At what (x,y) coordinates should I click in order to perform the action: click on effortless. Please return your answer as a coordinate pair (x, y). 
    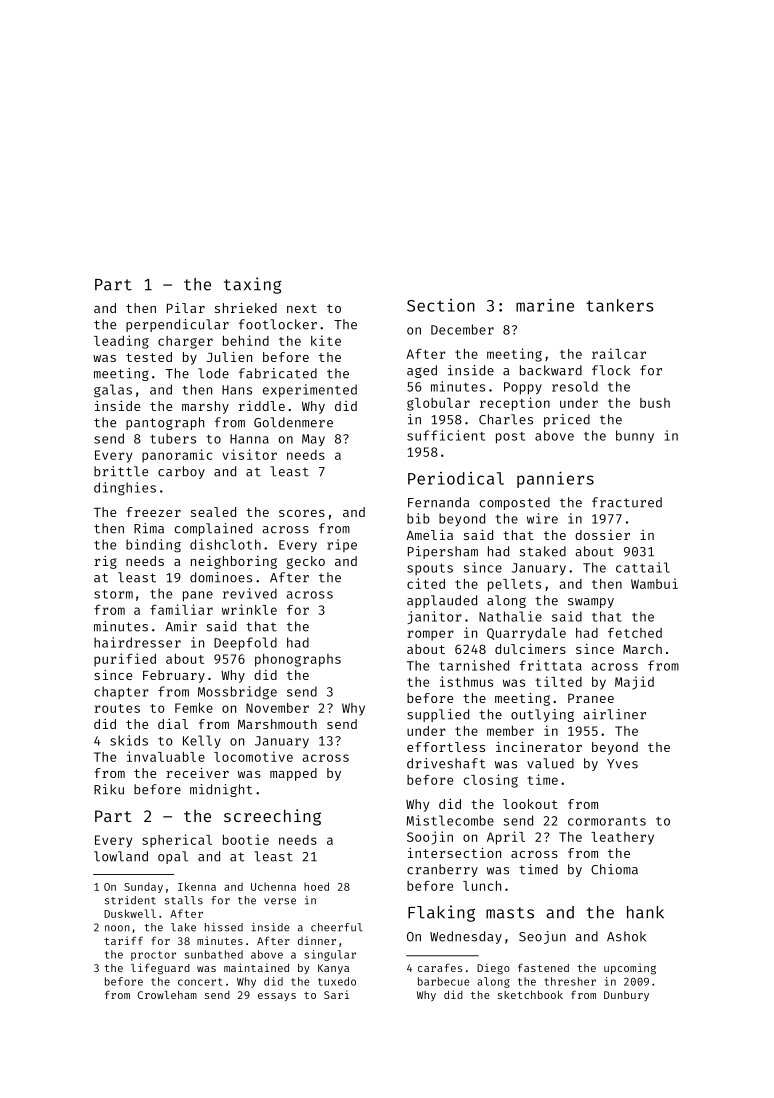
    Looking at the image, I should click on (446, 747).
